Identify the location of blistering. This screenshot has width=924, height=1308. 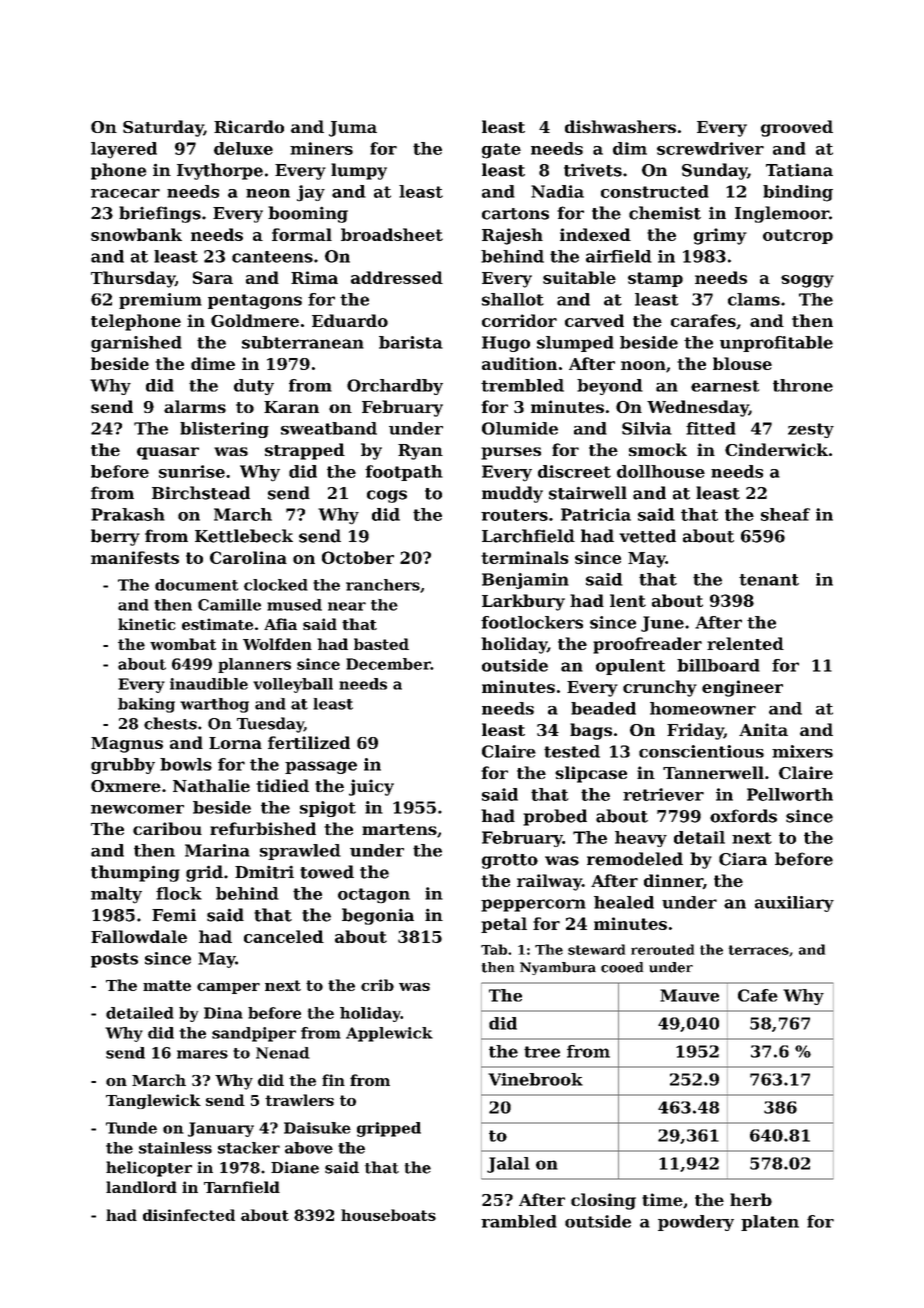
(224, 430).
